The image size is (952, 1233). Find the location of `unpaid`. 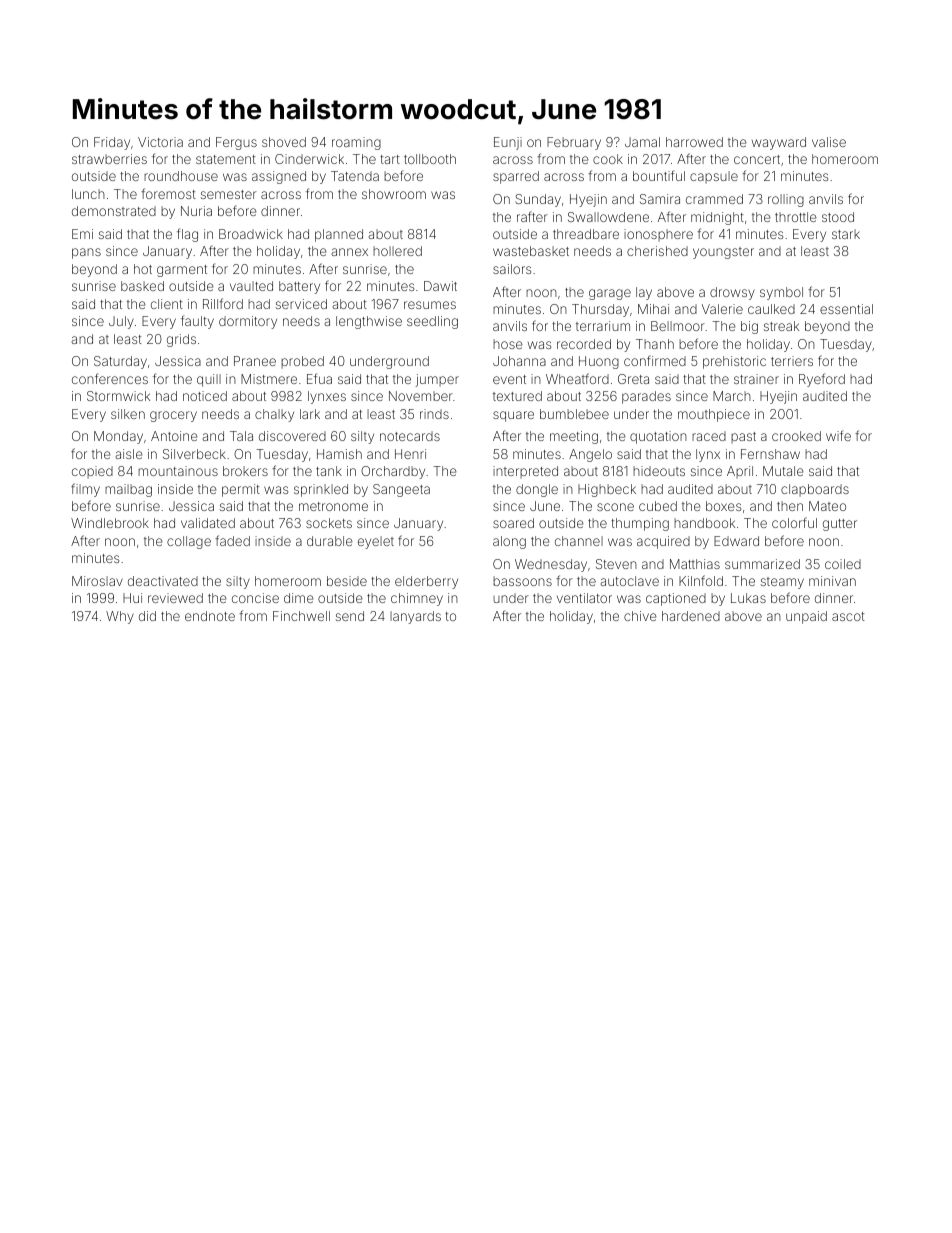

unpaid is located at coordinates (806, 617).
